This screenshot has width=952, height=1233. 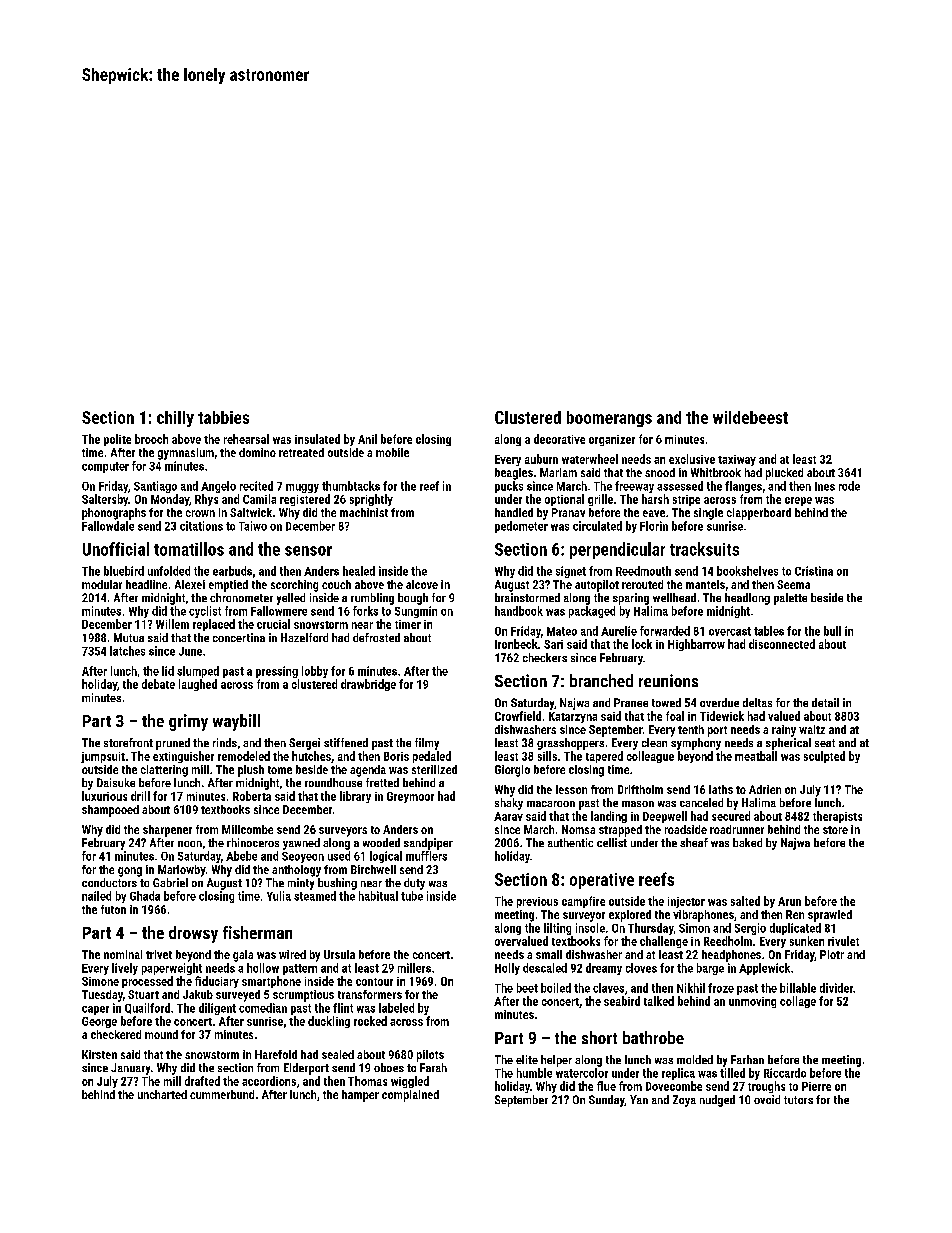 What do you see at coordinates (518, 716) in the screenshot?
I see `Crowfield` at bounding box center [518, 716].
